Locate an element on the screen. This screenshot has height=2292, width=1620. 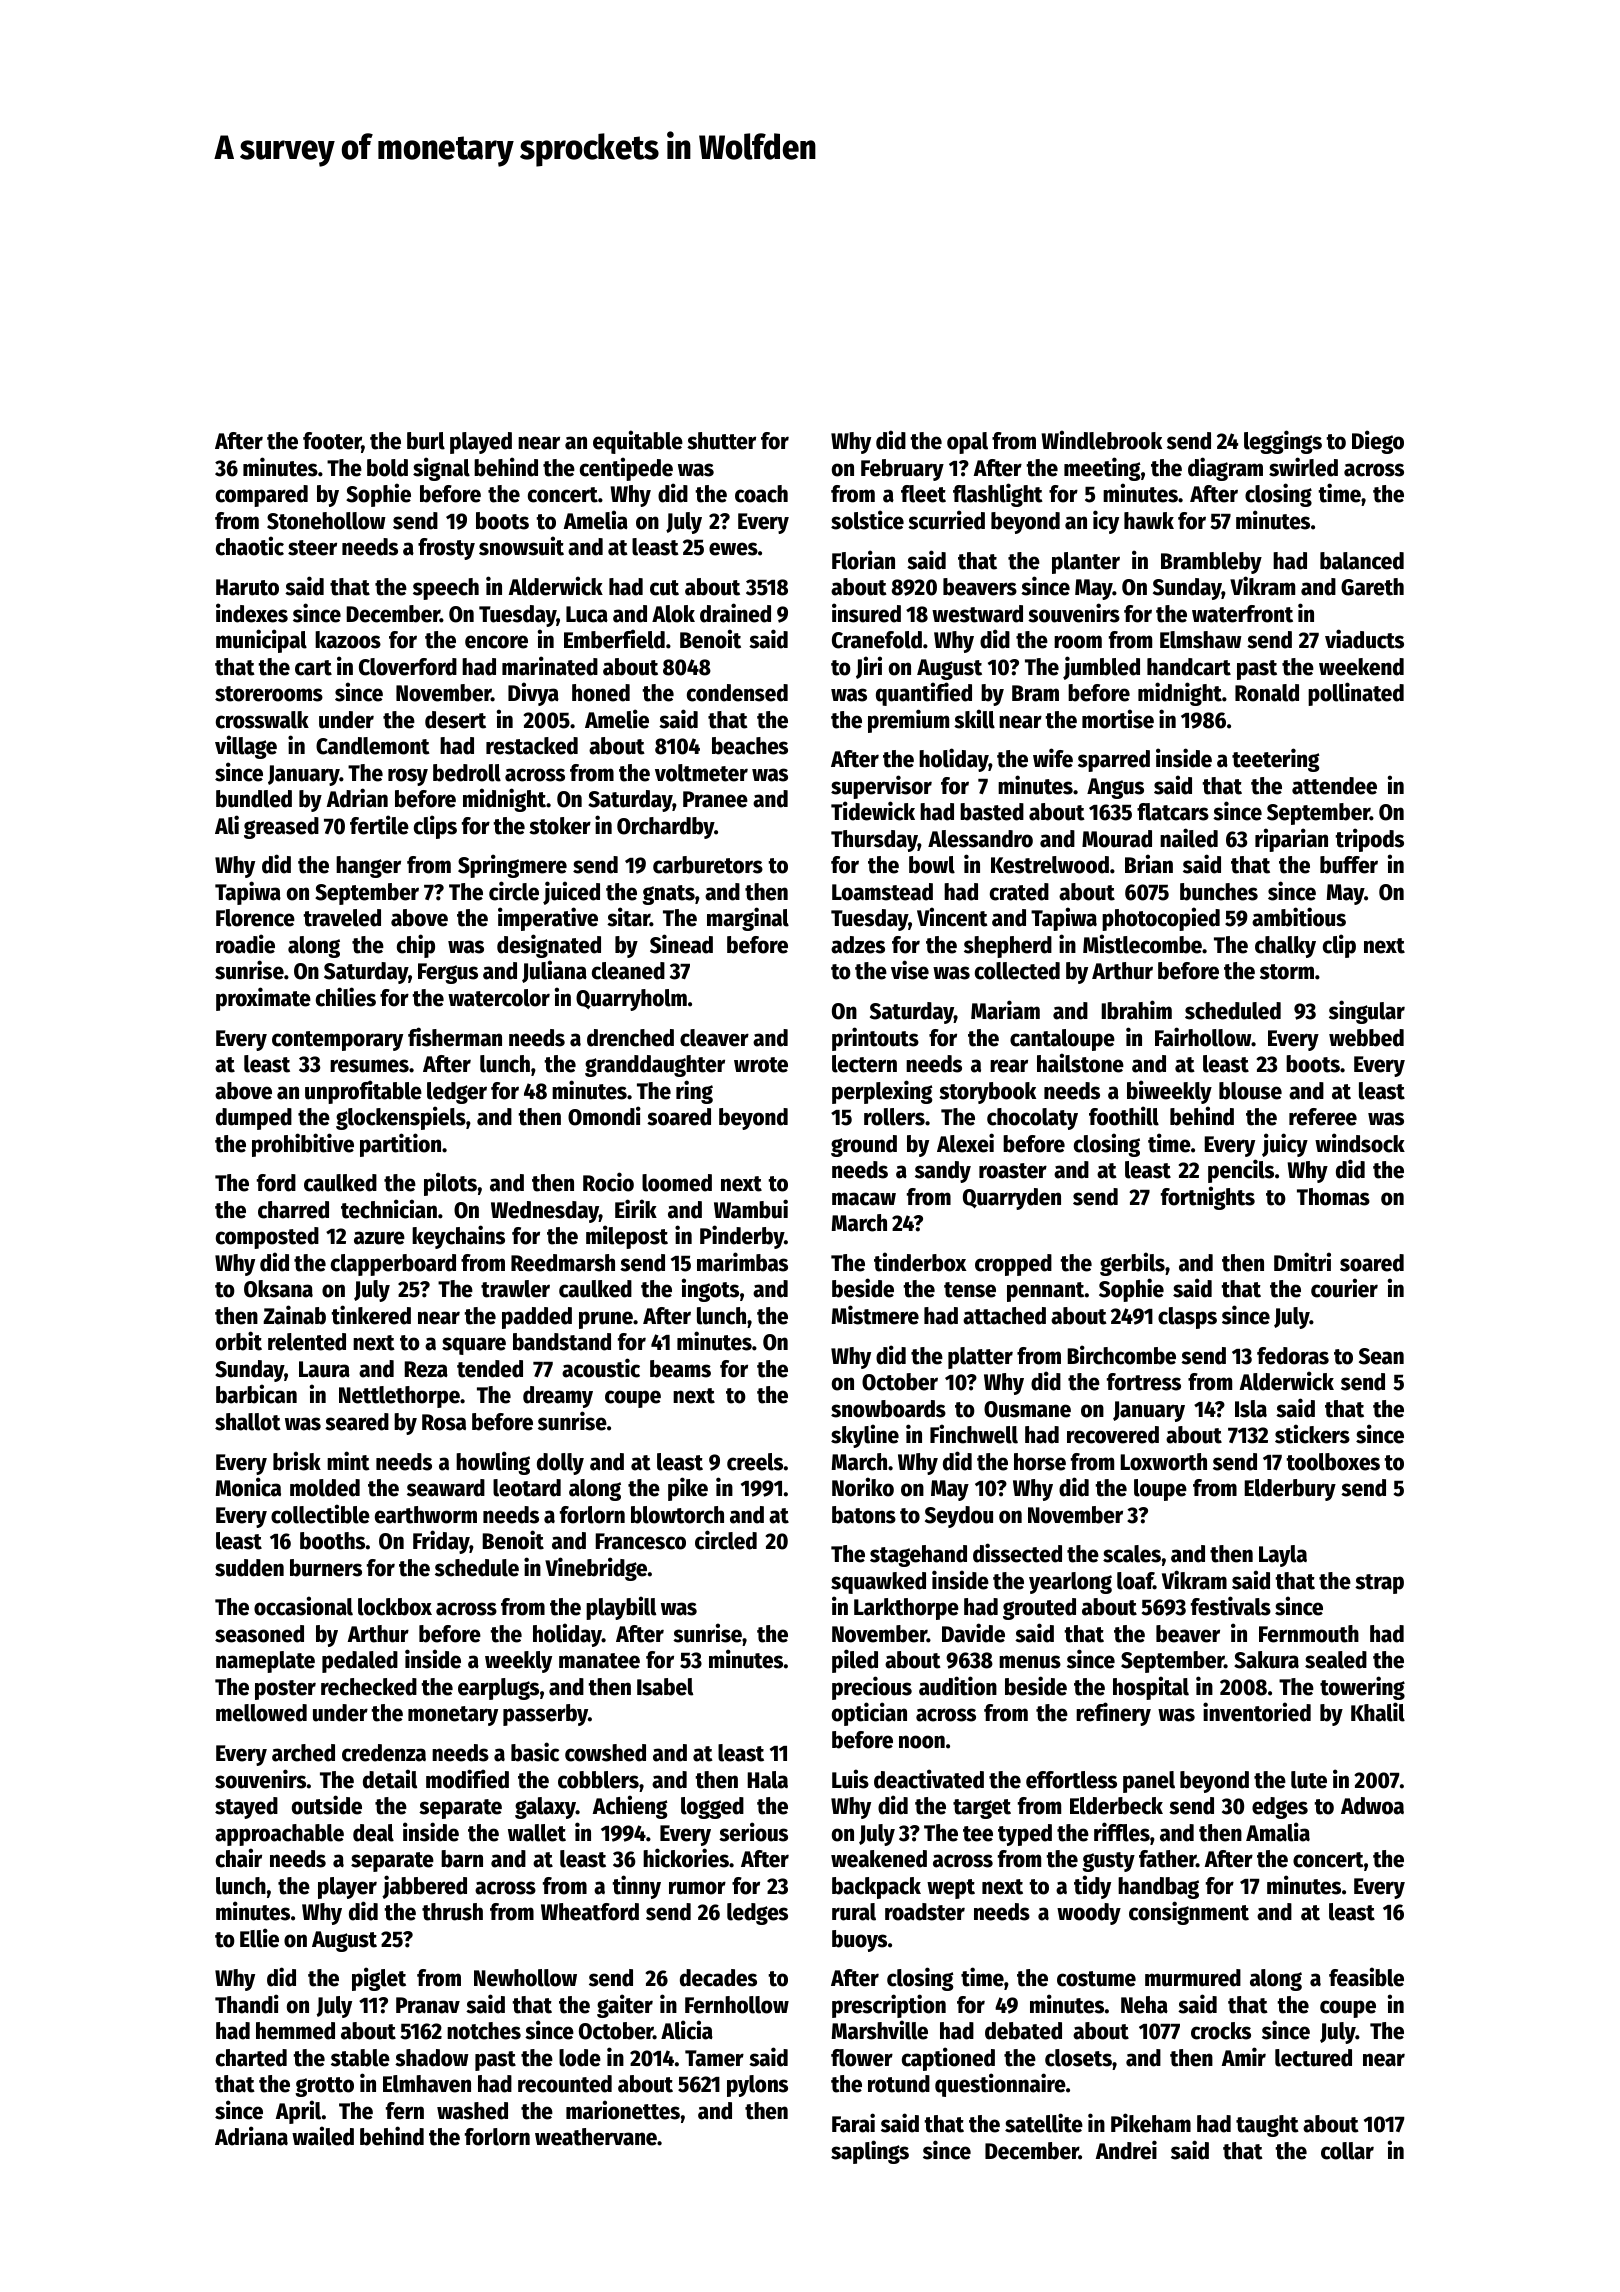
arched is located at coordinates (303, 1753).
